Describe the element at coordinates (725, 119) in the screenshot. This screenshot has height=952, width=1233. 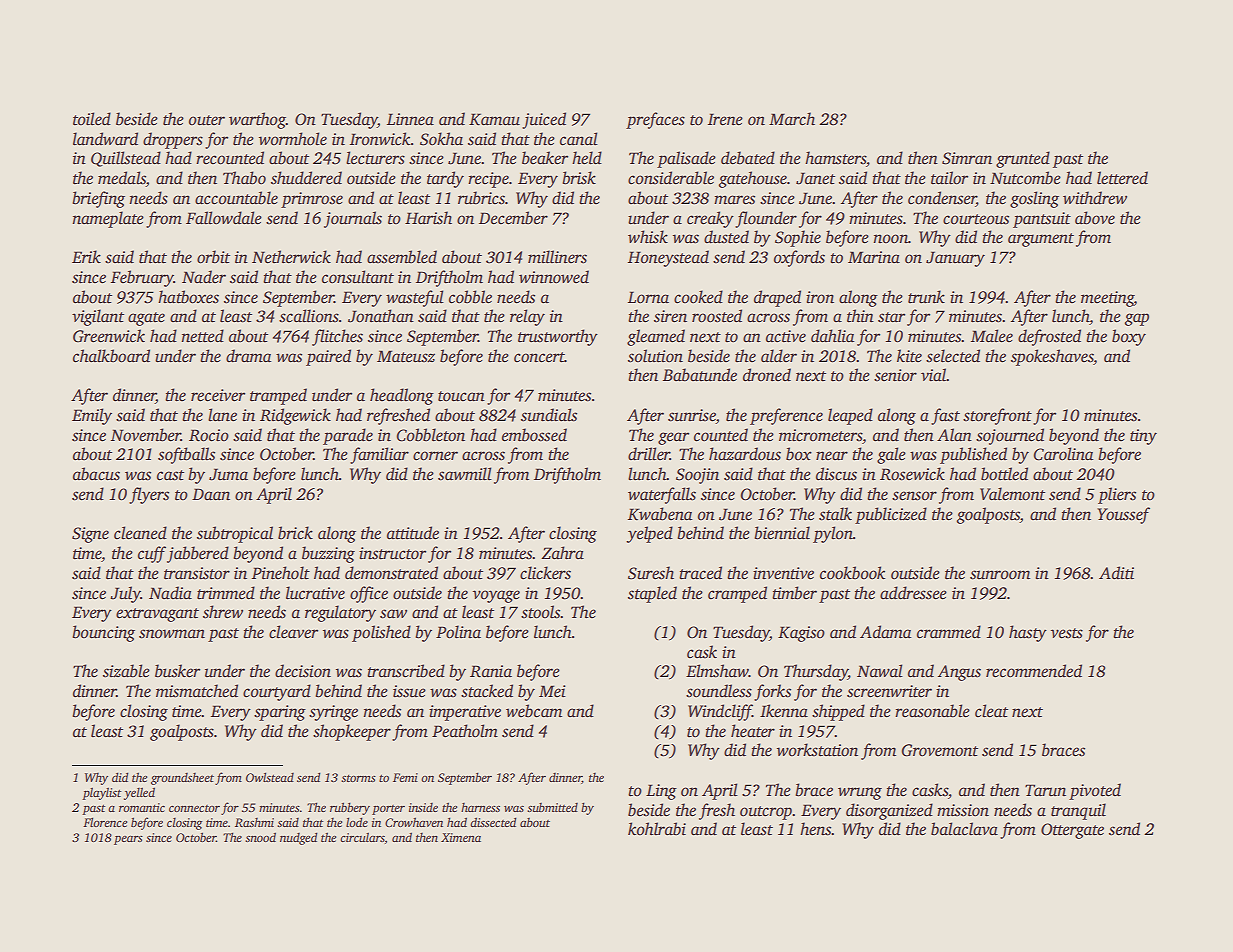
I see `Irene` at that location.
